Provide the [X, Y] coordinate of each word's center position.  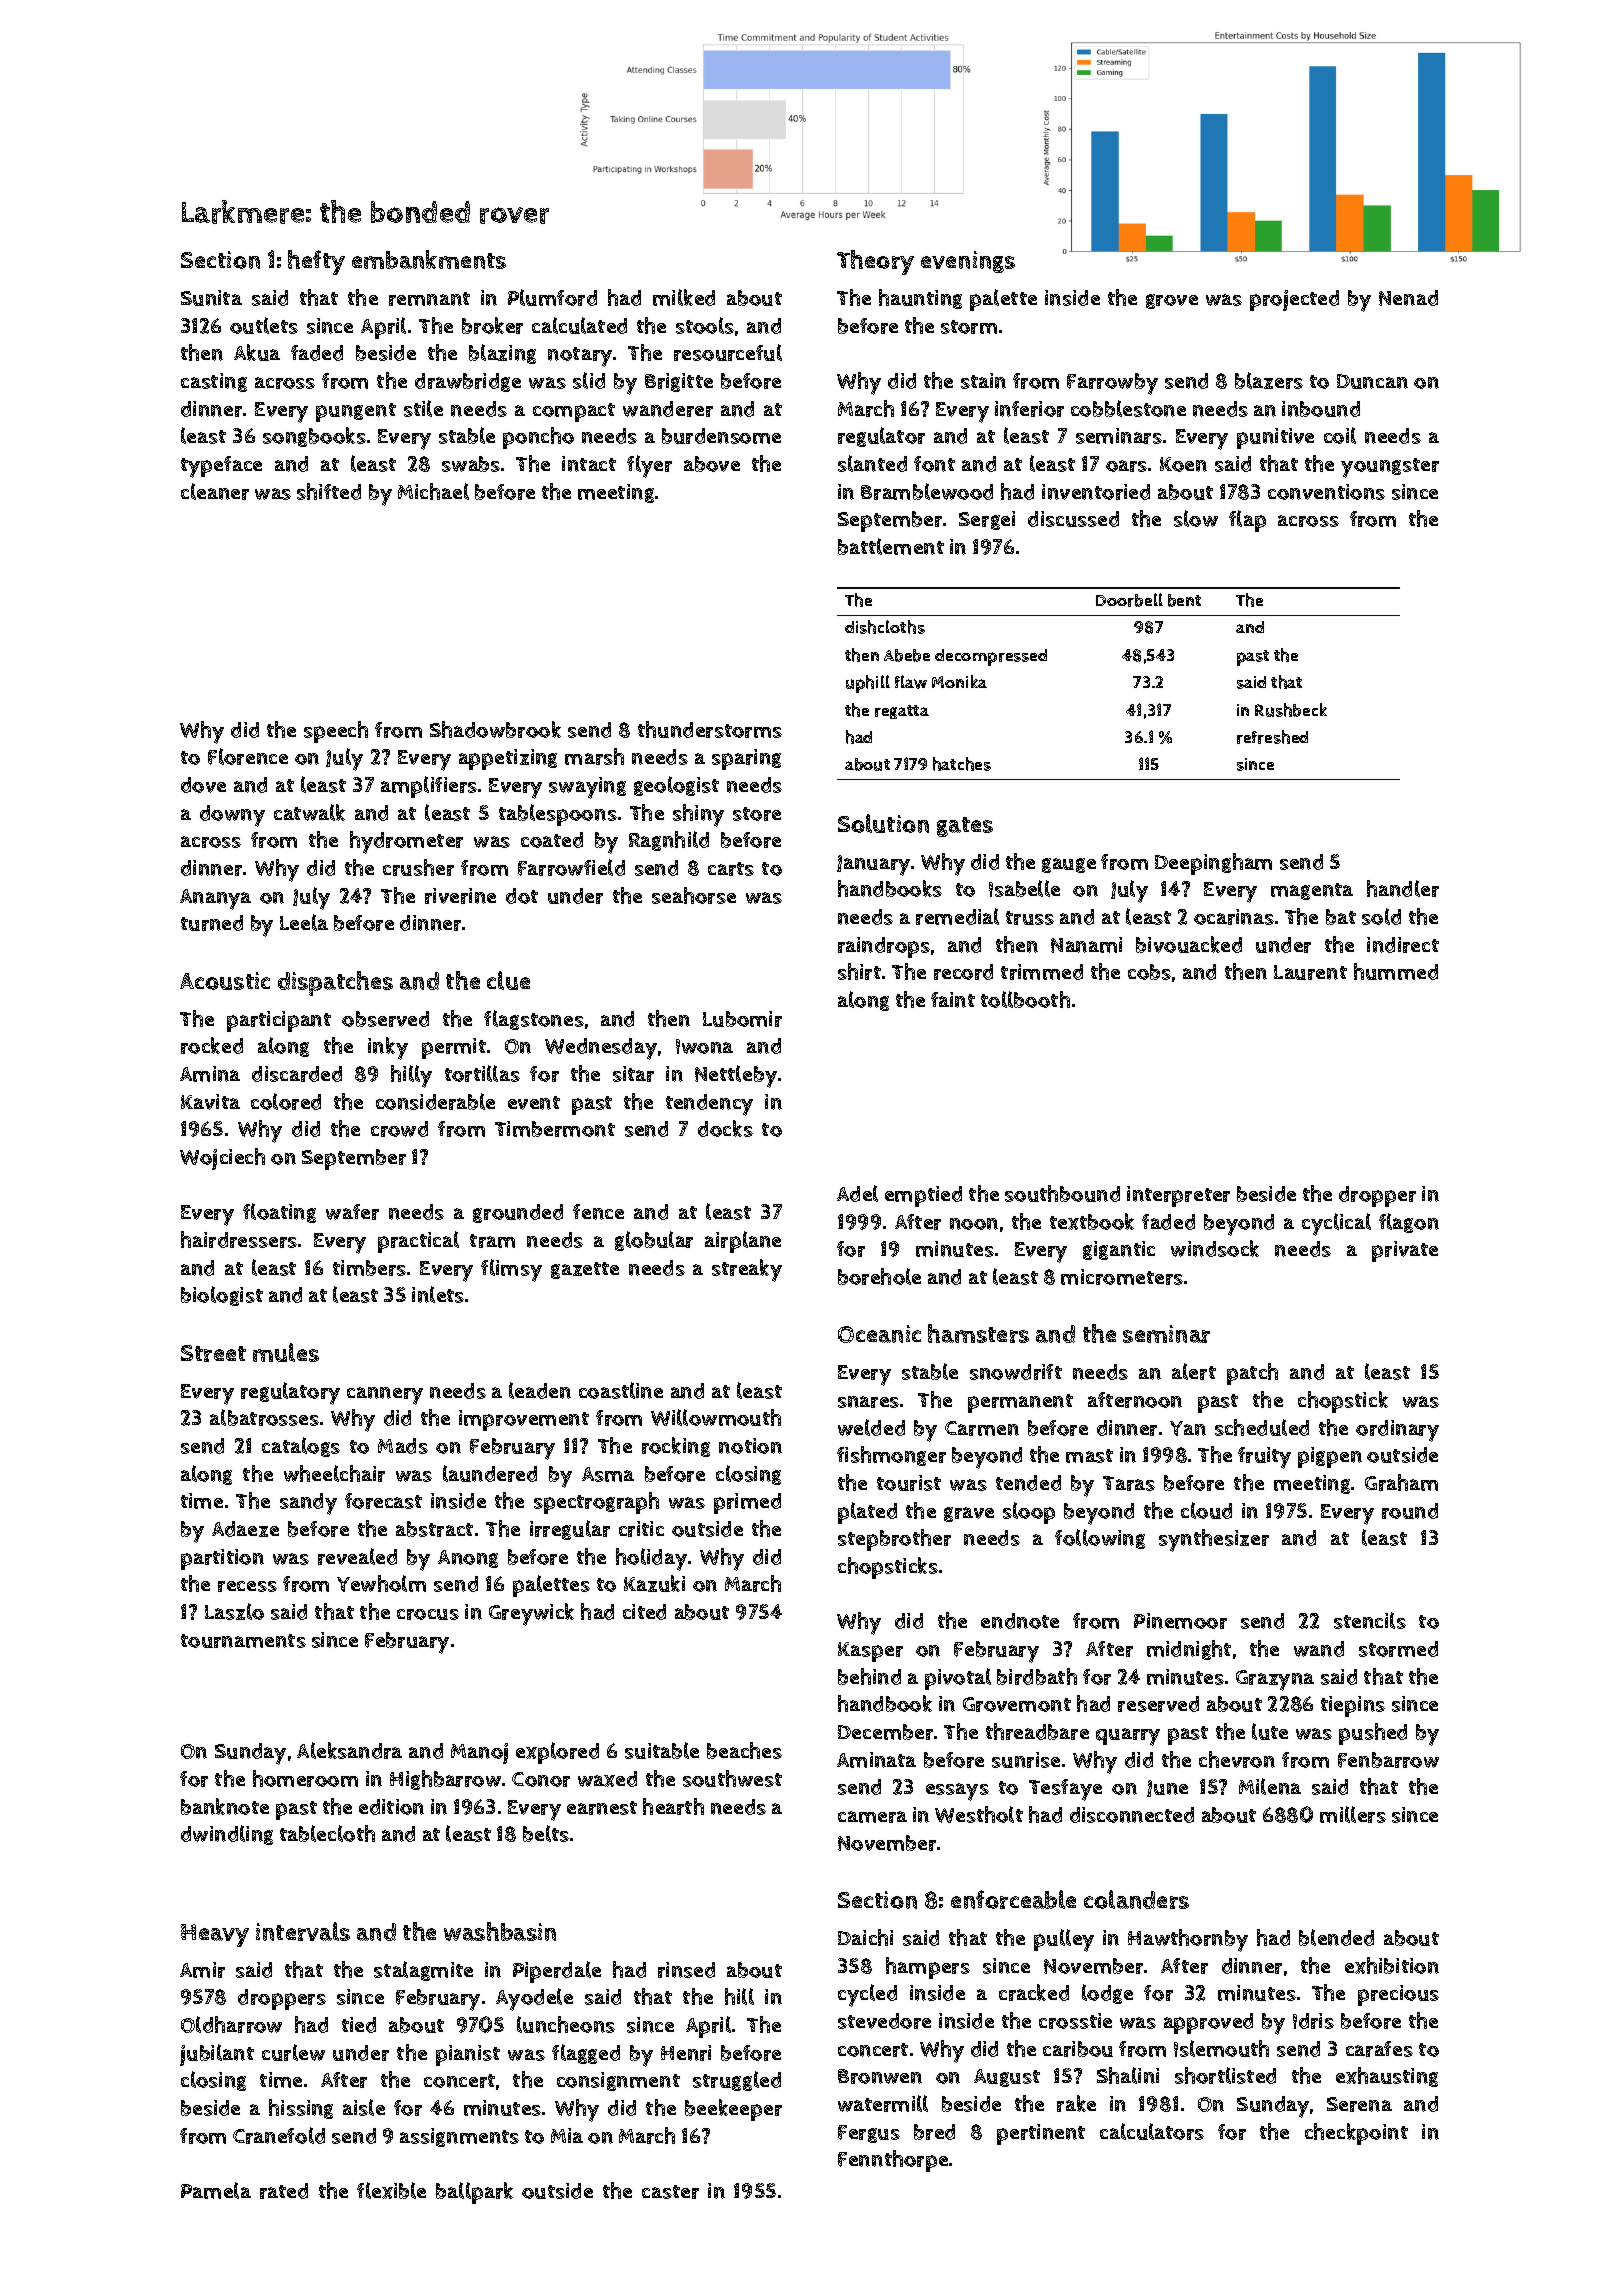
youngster [1390, 468]
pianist [468, 2055]
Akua [257, 352]
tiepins [1353, 1706]
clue [508, 980]
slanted [872, 463]
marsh [594, 756]
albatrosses [264, 1417]
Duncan [1372, 381]
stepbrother [894, 1540]
